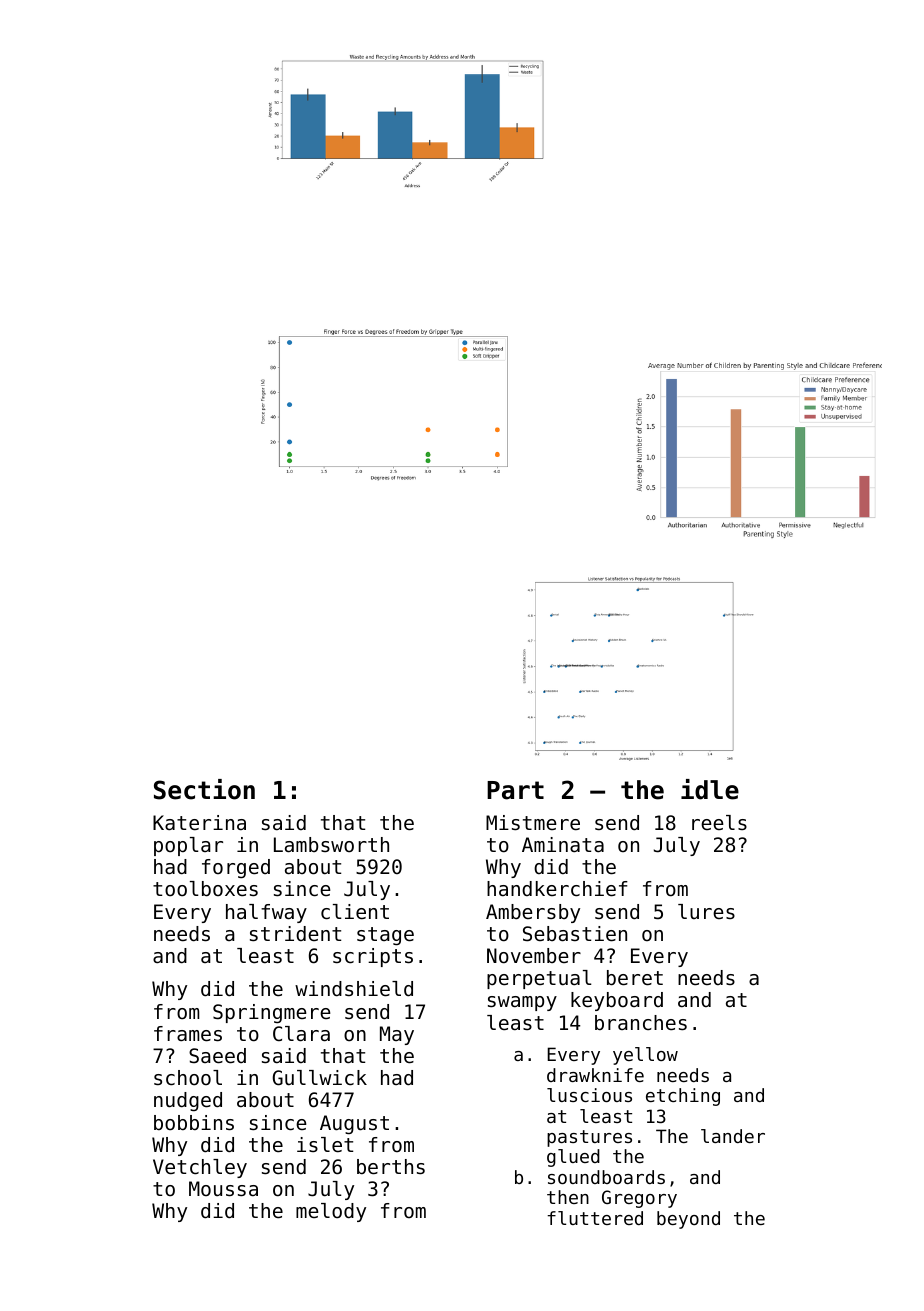  What do you see at coordinates (236, 868) in the screenshot?
I see `forged` at bounding box center [236, 868].
